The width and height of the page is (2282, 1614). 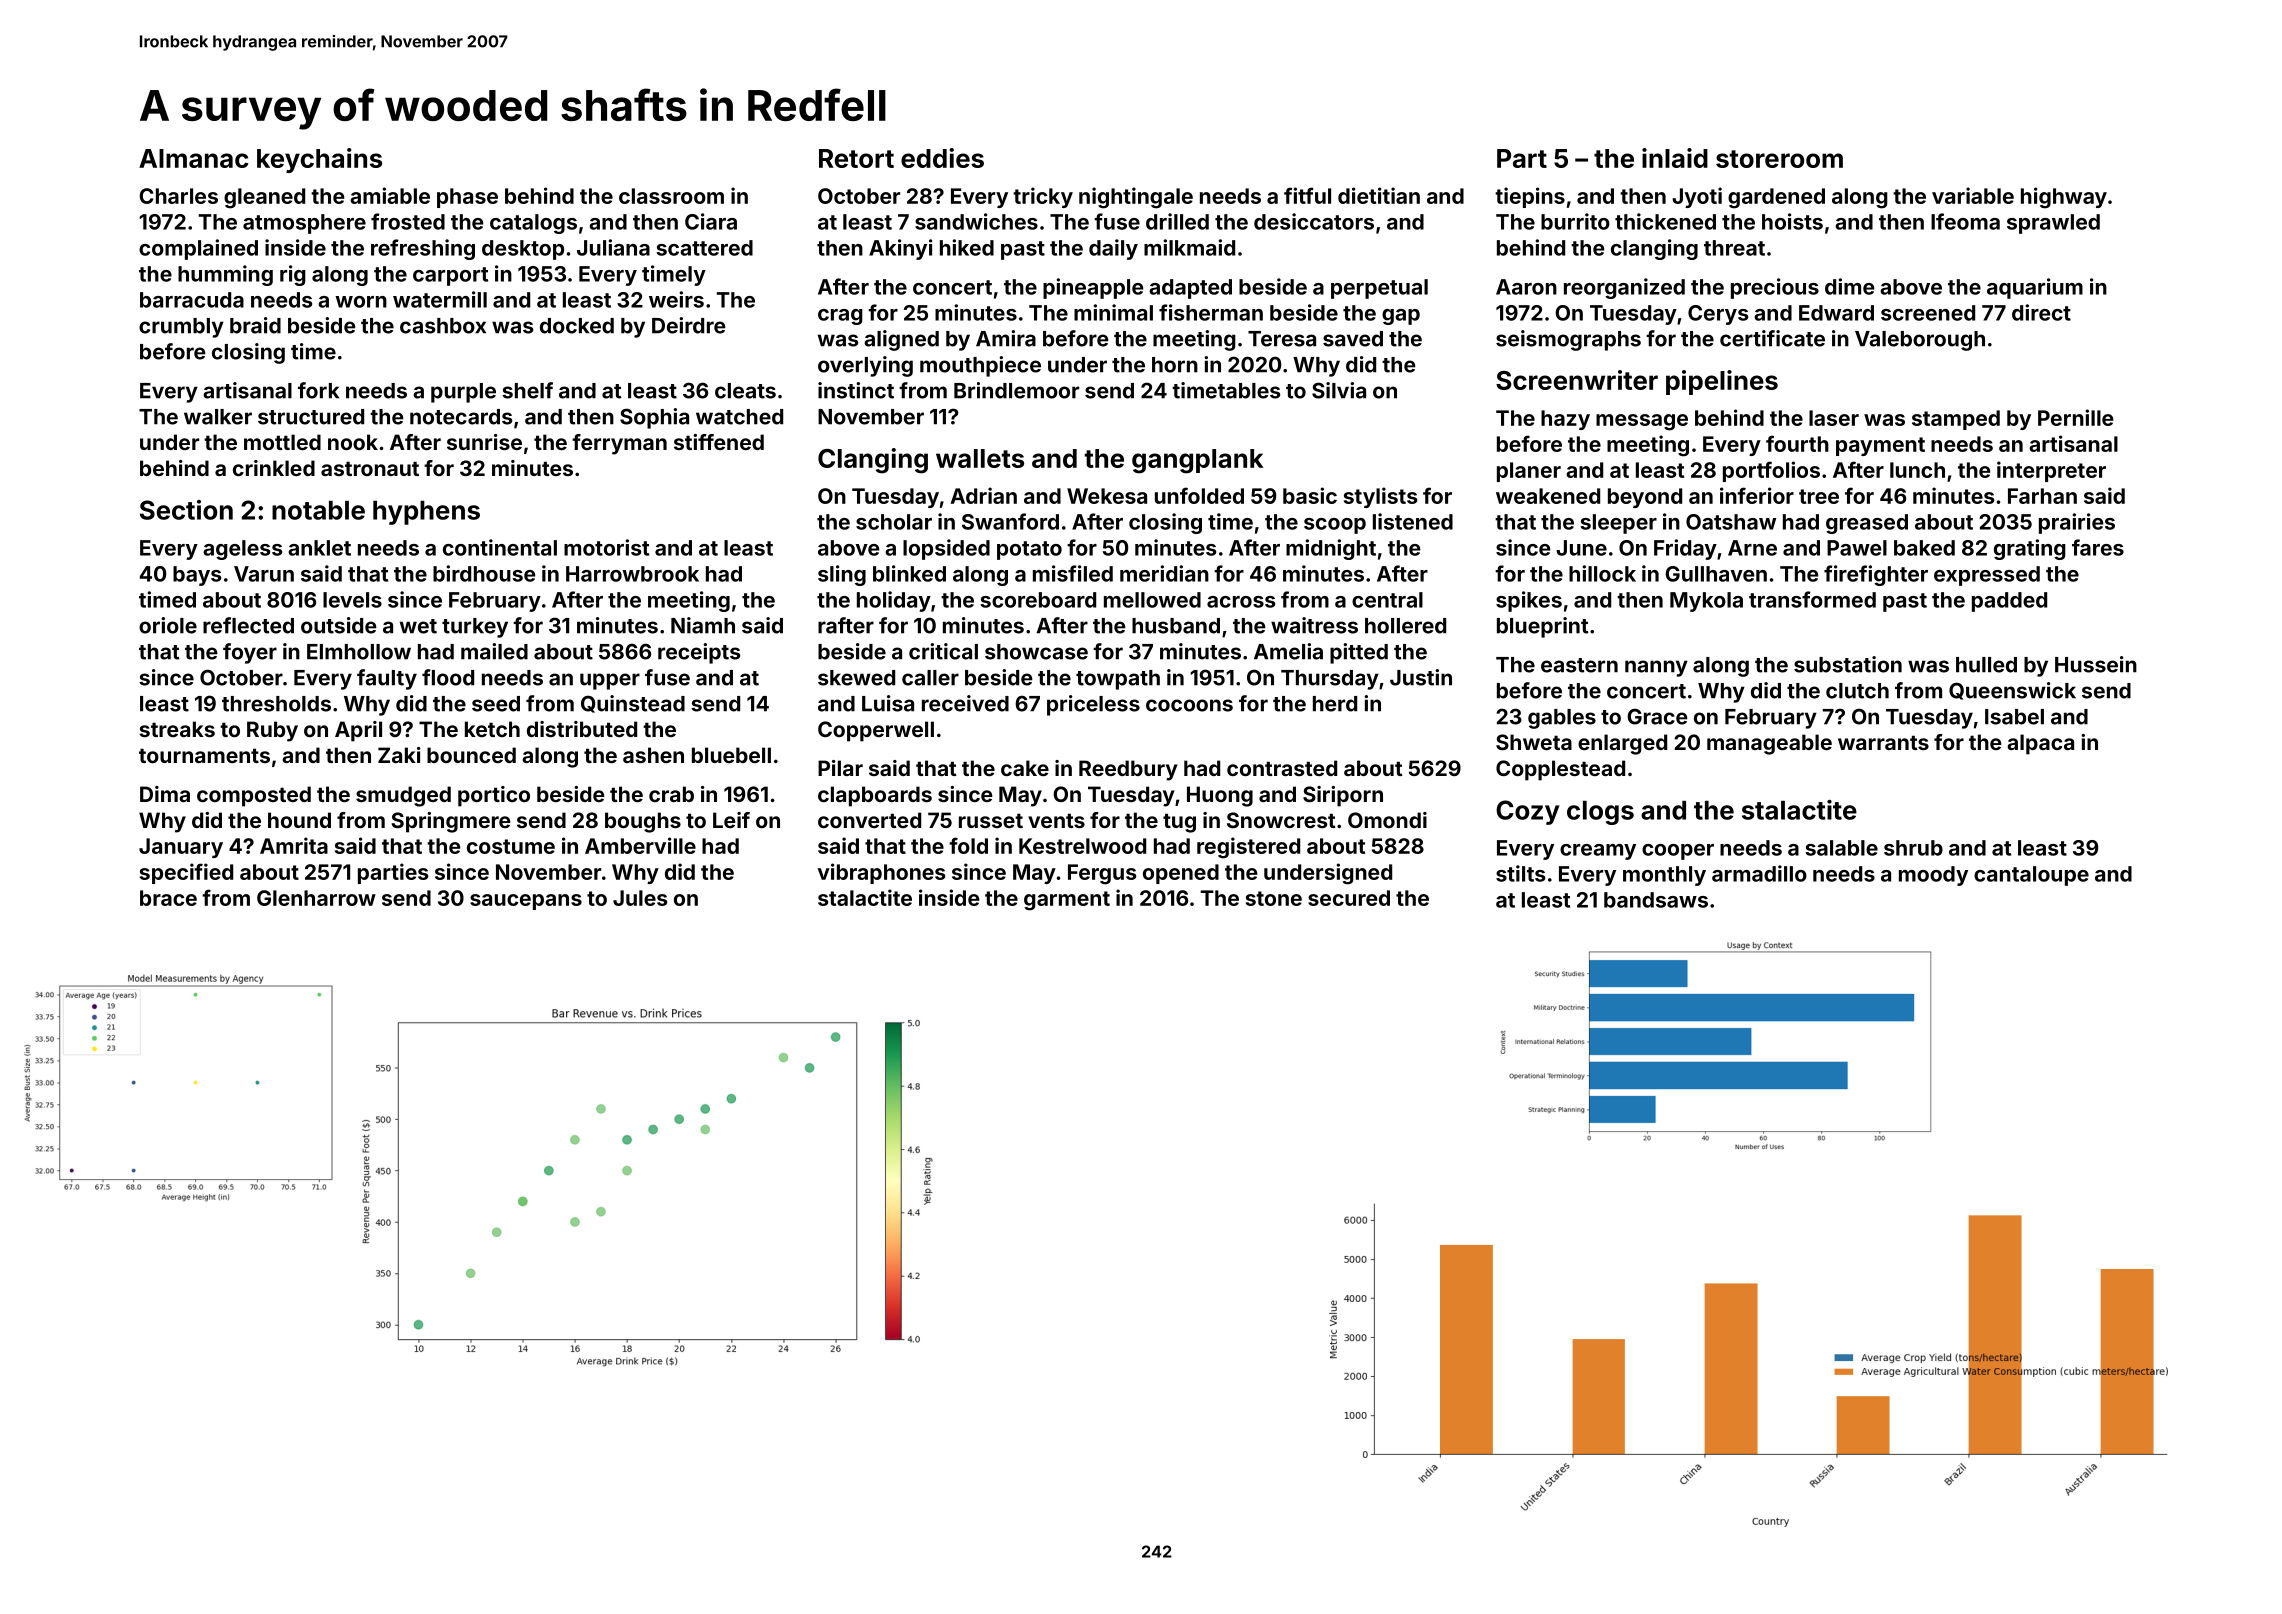 What do you see at coordinates (450, 276) in the page?
I see `carport` at bounding box center [450, 276].
